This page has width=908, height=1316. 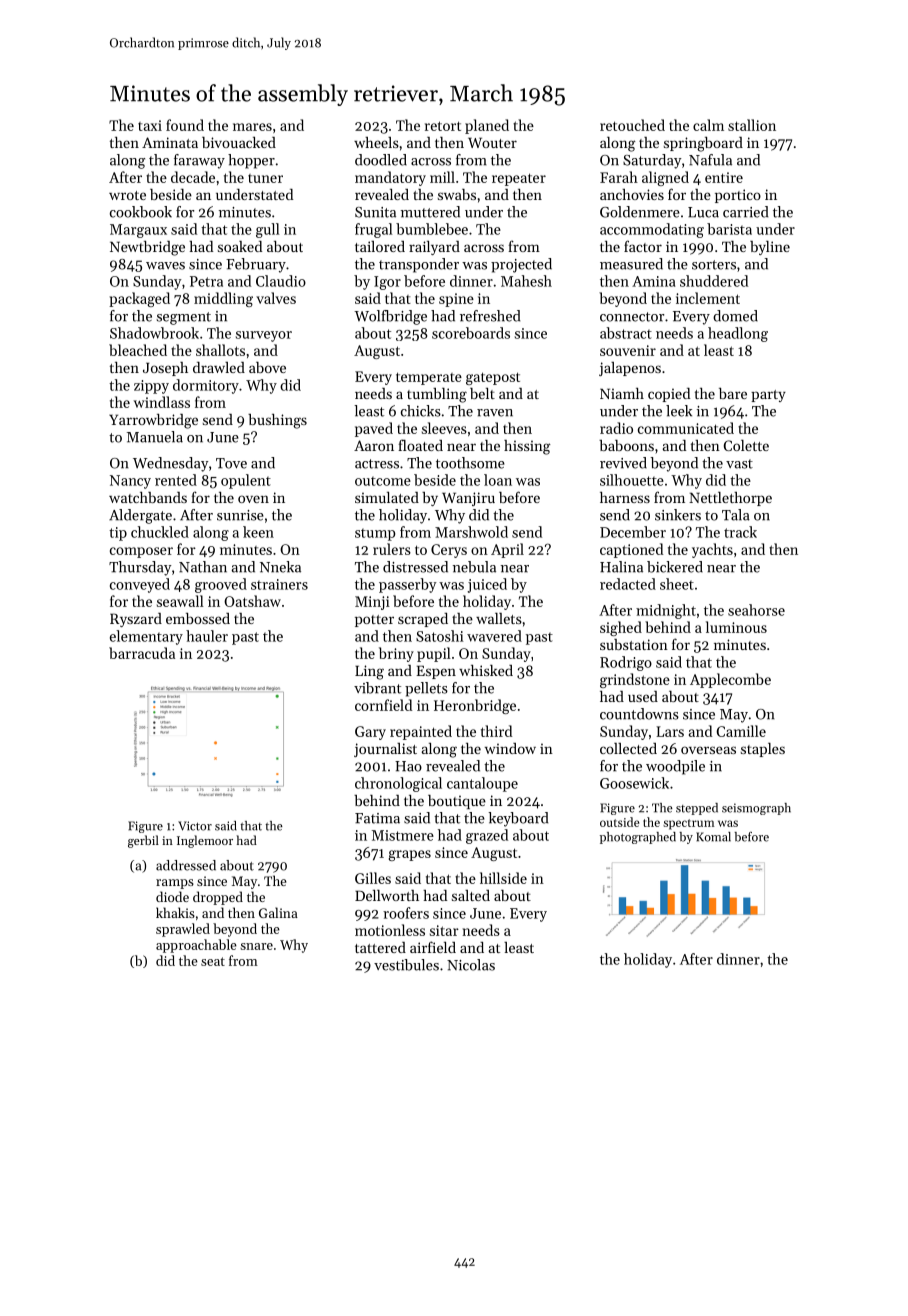 I want to click on mares, so click(x=252, y=127).
